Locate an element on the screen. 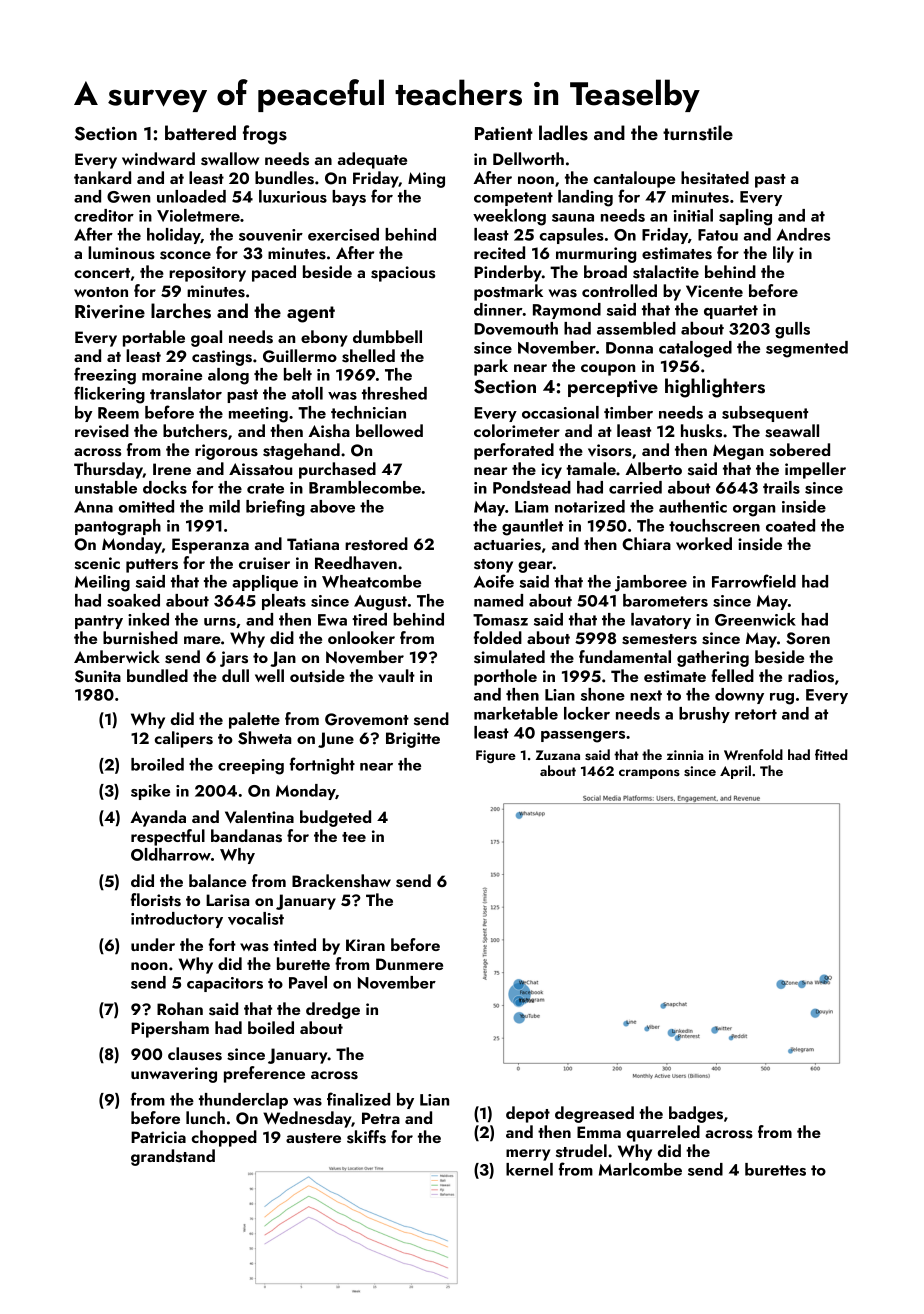 This screenshot has height=1314, width=924. Patient is located at coordinates (504, 133).
